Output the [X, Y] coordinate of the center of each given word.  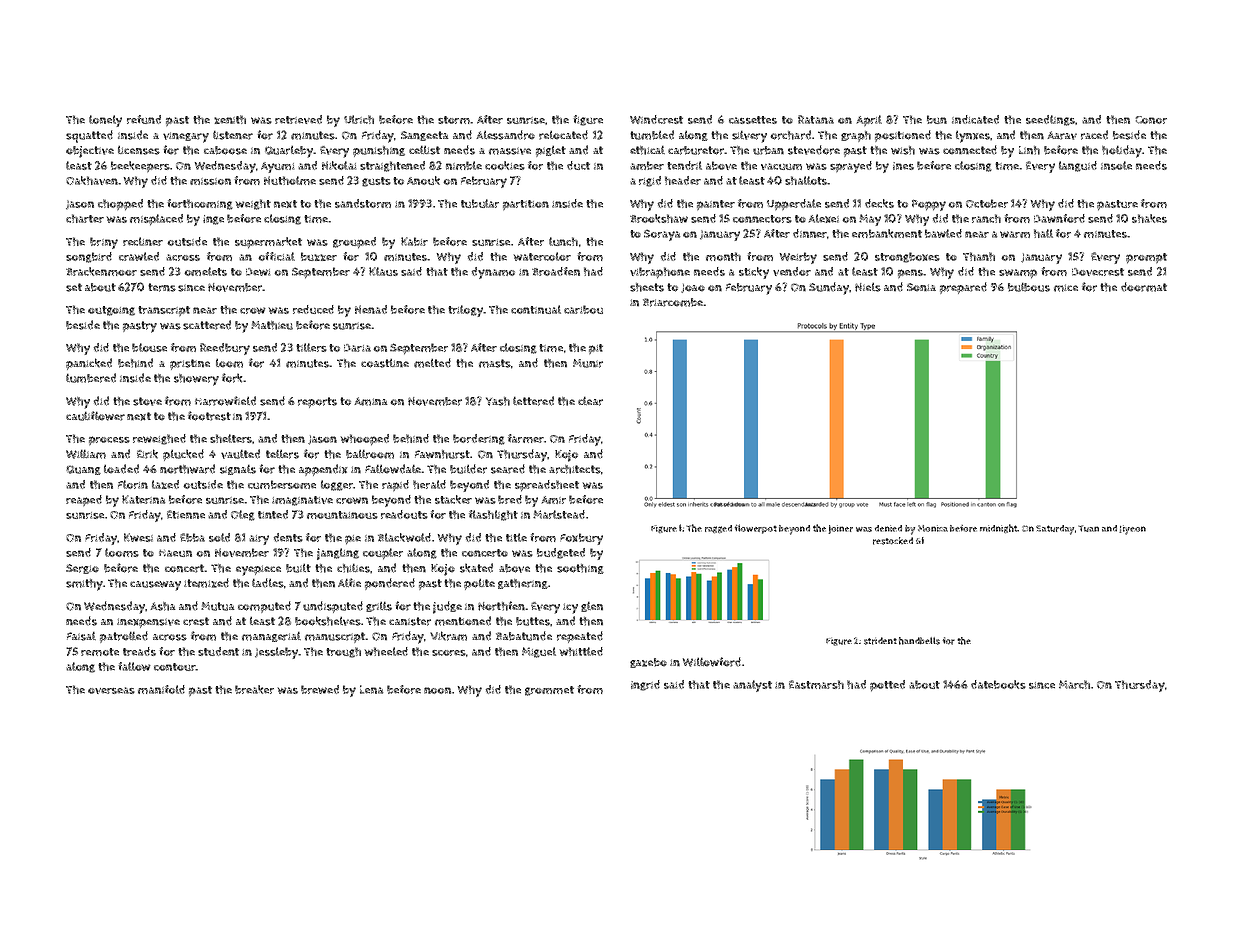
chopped [120, 205]
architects [575, 469]
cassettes [753, 120]
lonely [105, 121]
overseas [111, 690]
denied [888, 528]
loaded [121, 469]
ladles [268, 583]
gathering [523, 584]
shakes [1149, 218]
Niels [868, 287]
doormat [1144, 287]
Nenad [371, 309]
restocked [893, 541]
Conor [1151, 120]
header [683, 180]
